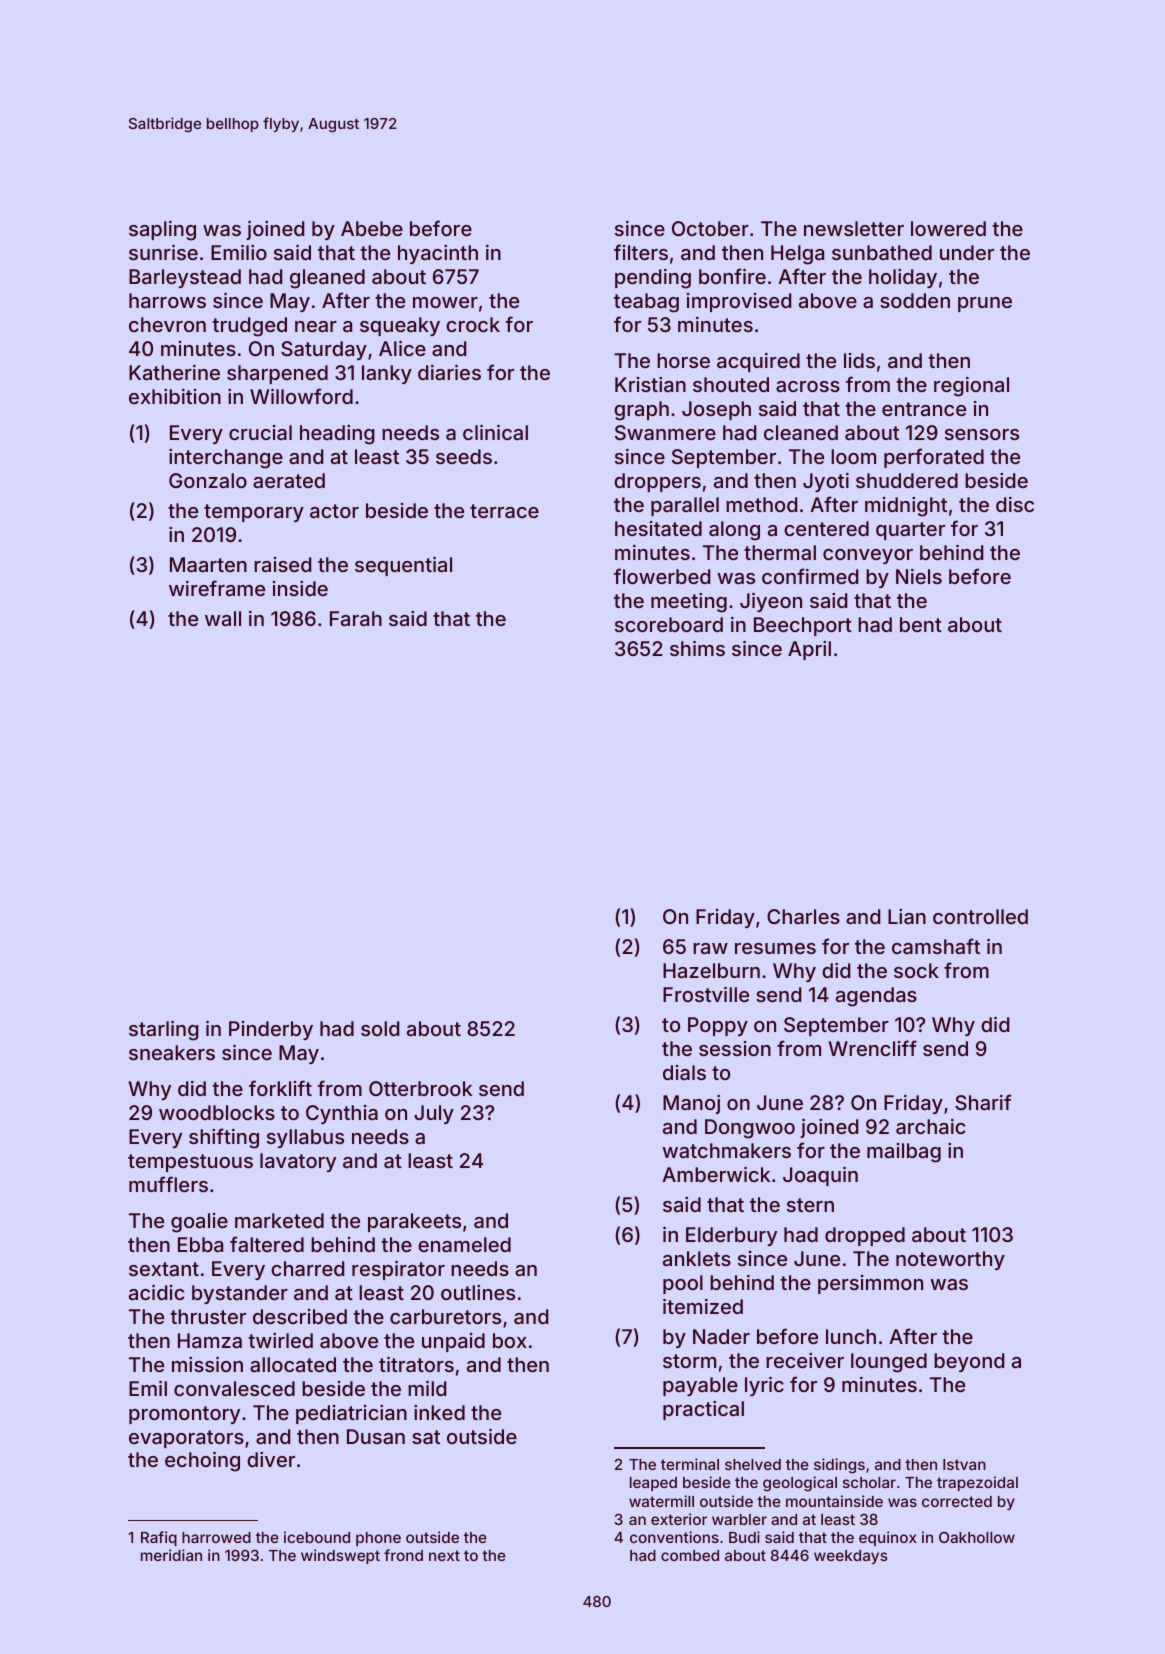 This screenshot has height=1654, width=1165. I want to click on next, so click(444, 1555).
